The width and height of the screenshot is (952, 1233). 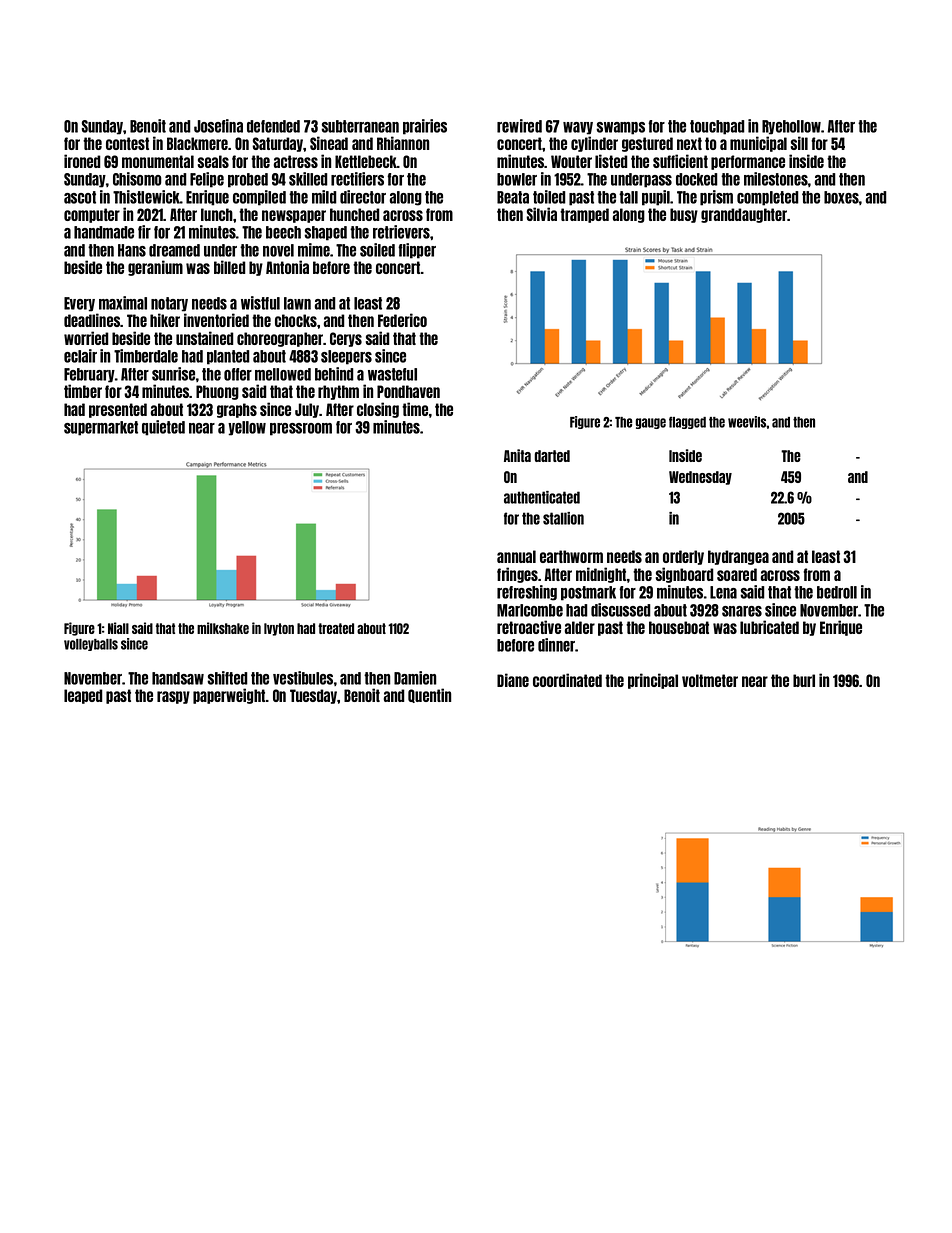 What do you see at coordinates (689, 143) in the screenshot?
I see `next` at bounding box center [689, 143].
